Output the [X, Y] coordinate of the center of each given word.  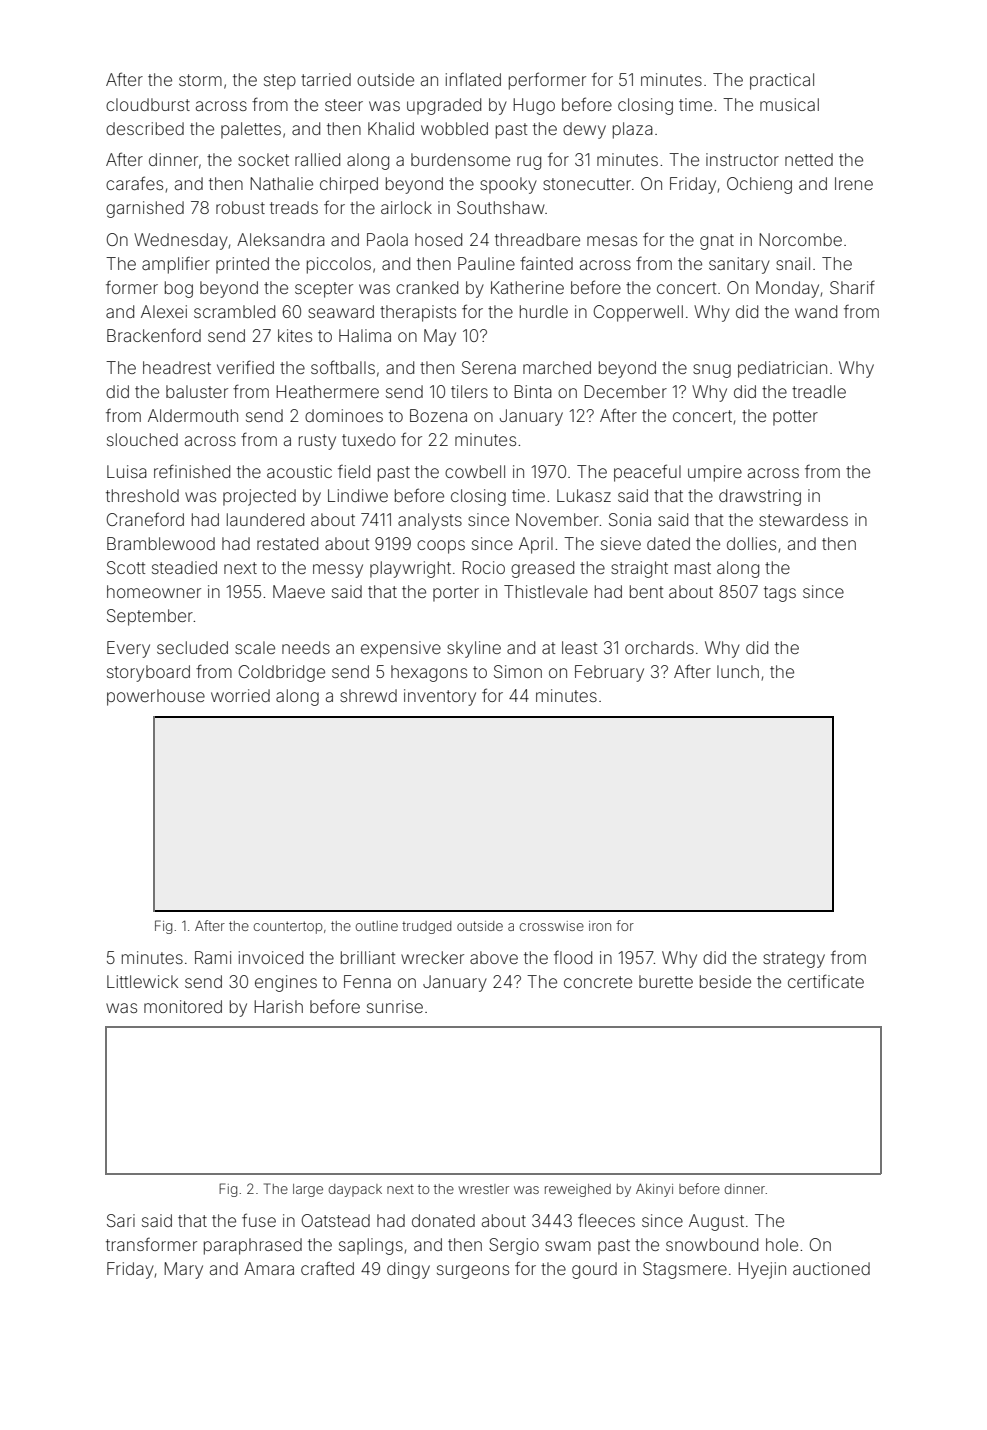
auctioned [831, 1268]
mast [693, 568]
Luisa [127, 471]
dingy [408, 1270]
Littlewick [142, 981]
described [145, 128]
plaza [633, 130]
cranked [427, 287]
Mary [183, 1270]
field [354, 471]
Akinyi [654, 1190]
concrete [598, 982]
